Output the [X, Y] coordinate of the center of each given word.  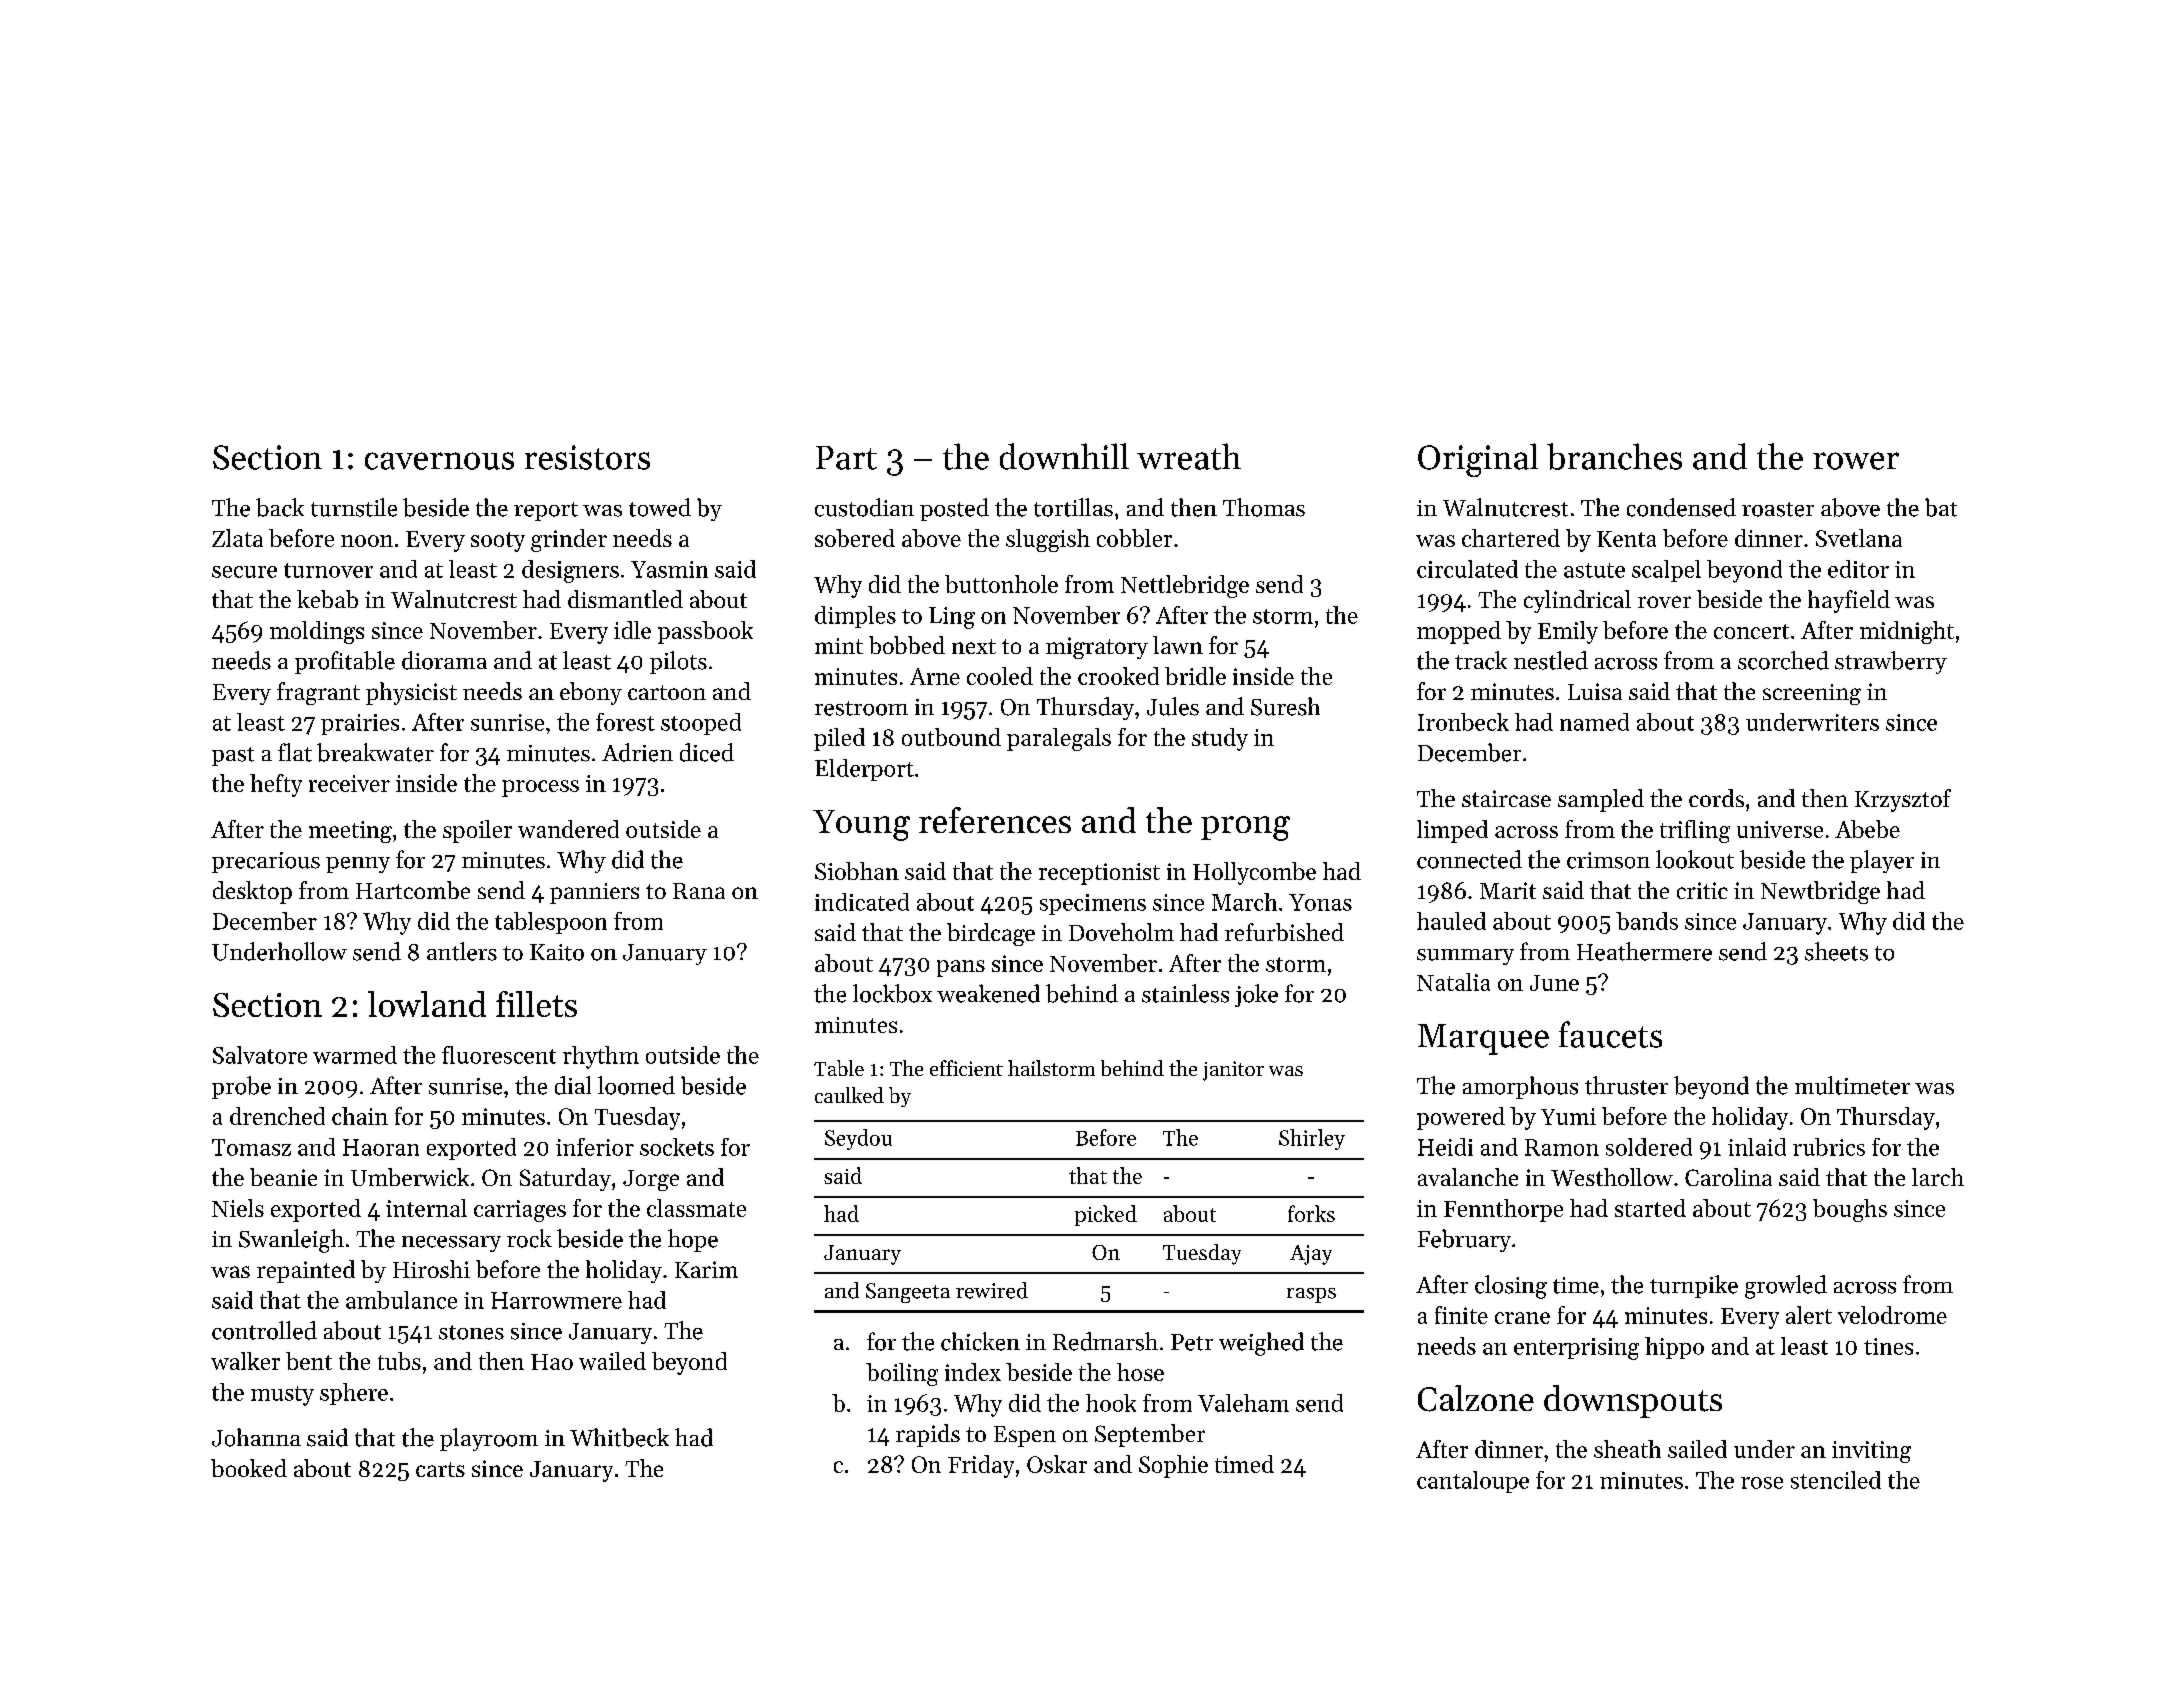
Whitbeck [619, 1437]
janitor [1233, 1071]
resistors [587, 457]
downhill [1064, 456]
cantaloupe [1473, 1482]
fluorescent [499, 1055]
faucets [1610, 1034]
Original [1478, 460]
